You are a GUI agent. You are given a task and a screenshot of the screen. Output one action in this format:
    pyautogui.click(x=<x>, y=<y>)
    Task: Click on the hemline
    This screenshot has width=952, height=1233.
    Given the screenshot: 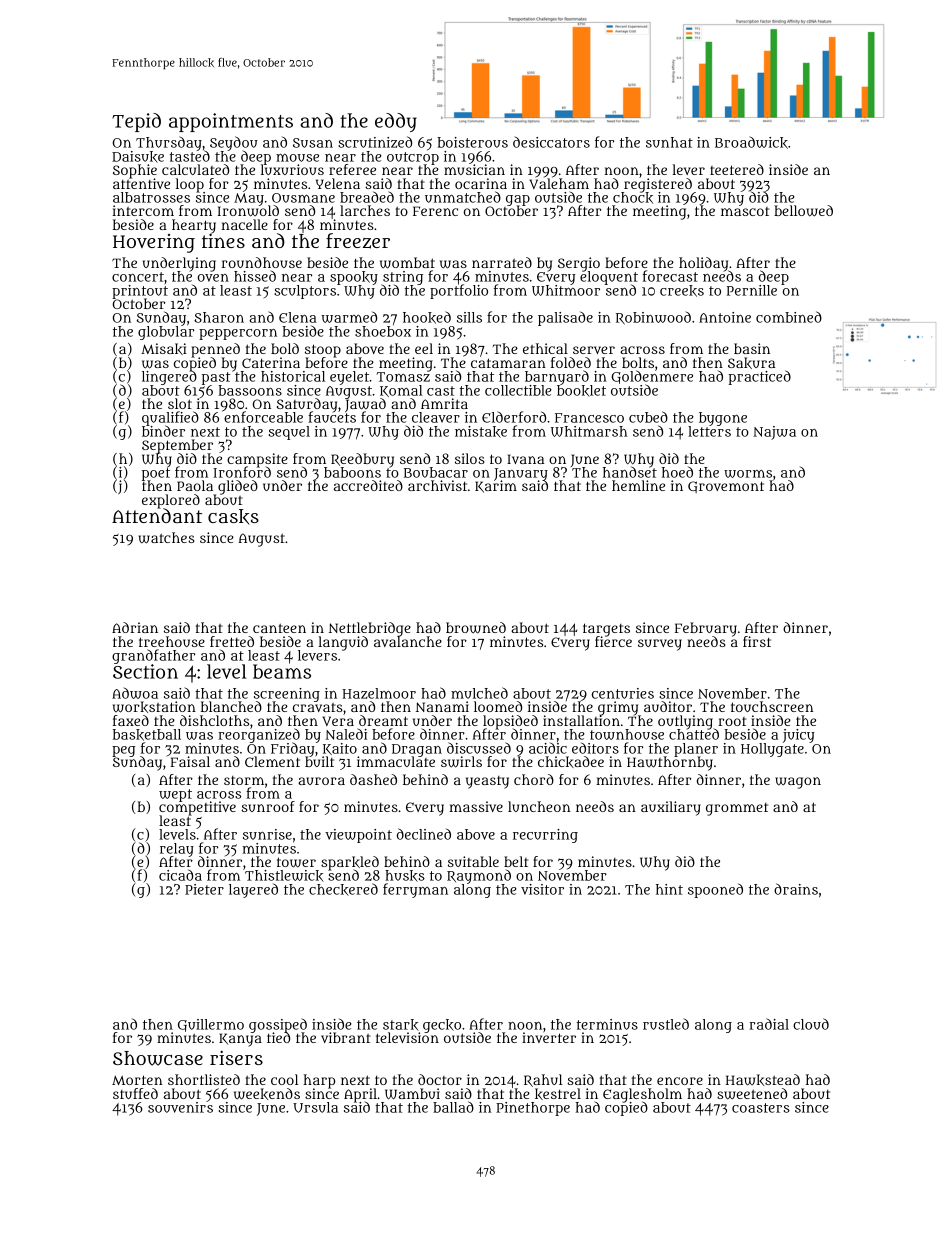 What is the action you would take?
    pyautogui.click(x=638, y=485)
